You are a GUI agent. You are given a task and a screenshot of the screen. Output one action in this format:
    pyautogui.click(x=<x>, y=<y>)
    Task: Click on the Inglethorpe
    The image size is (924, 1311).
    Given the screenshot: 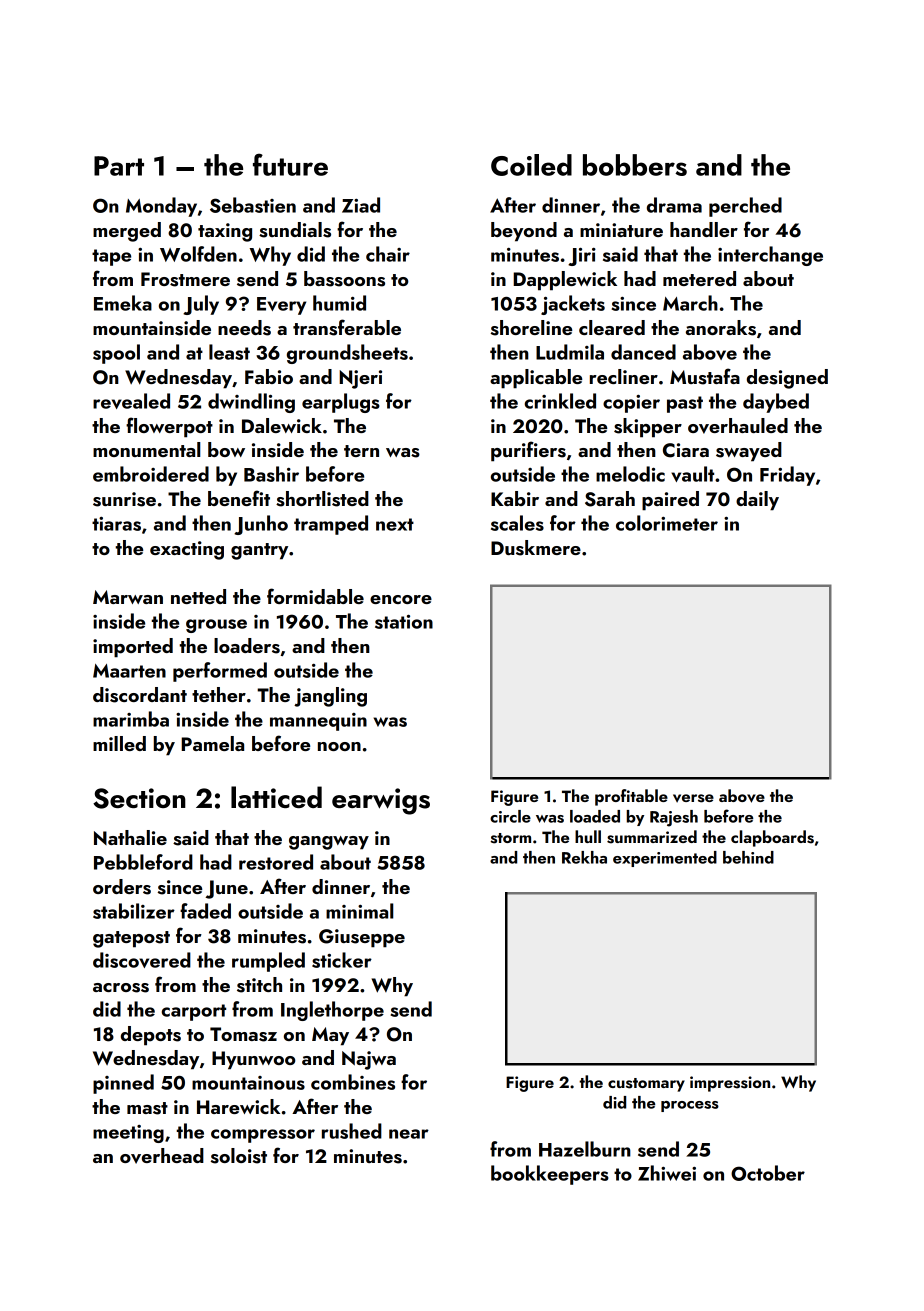 What is the action you would take?
    pyautogui.click(x=332, y=1011)
